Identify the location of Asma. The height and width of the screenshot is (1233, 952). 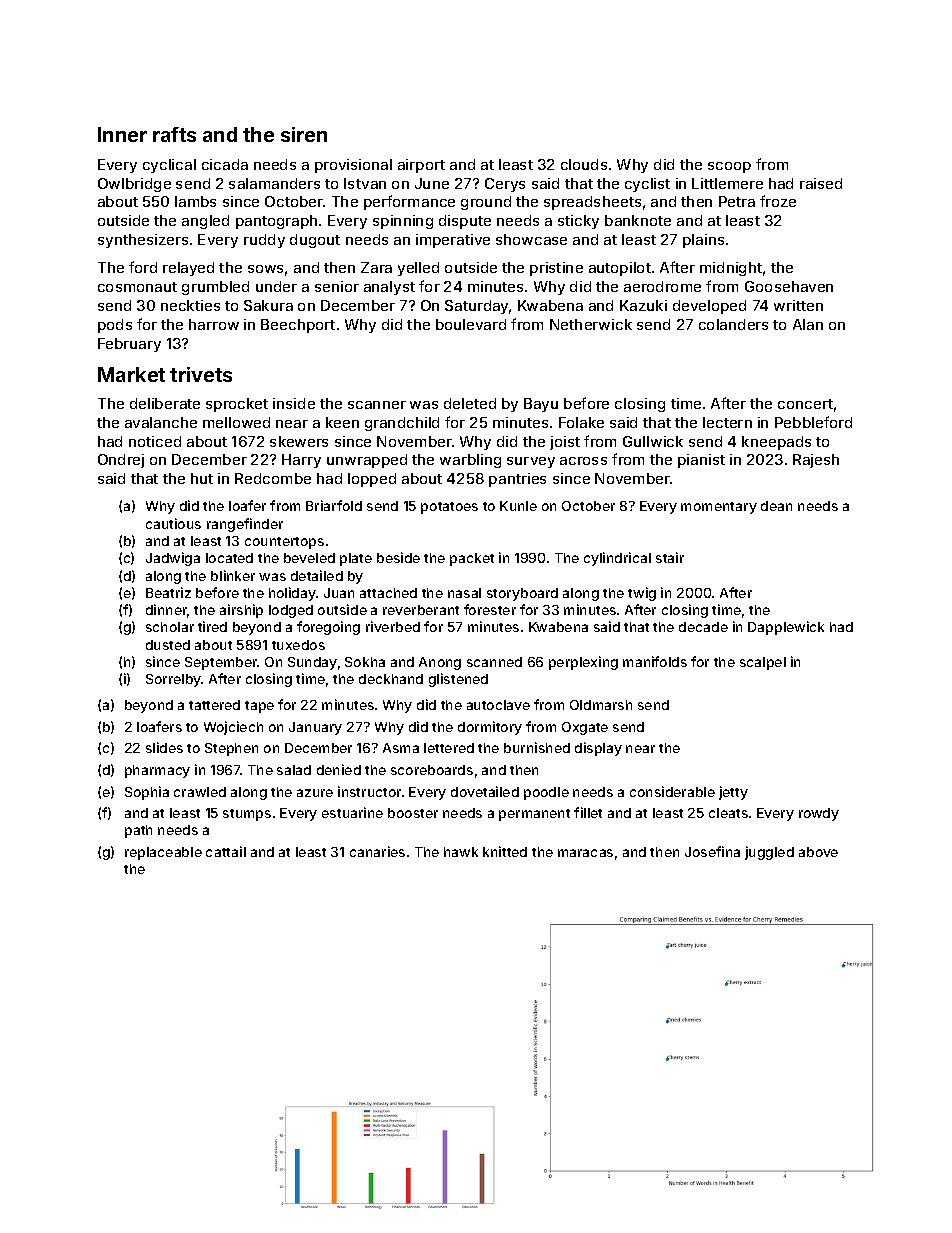
(401, 748).
